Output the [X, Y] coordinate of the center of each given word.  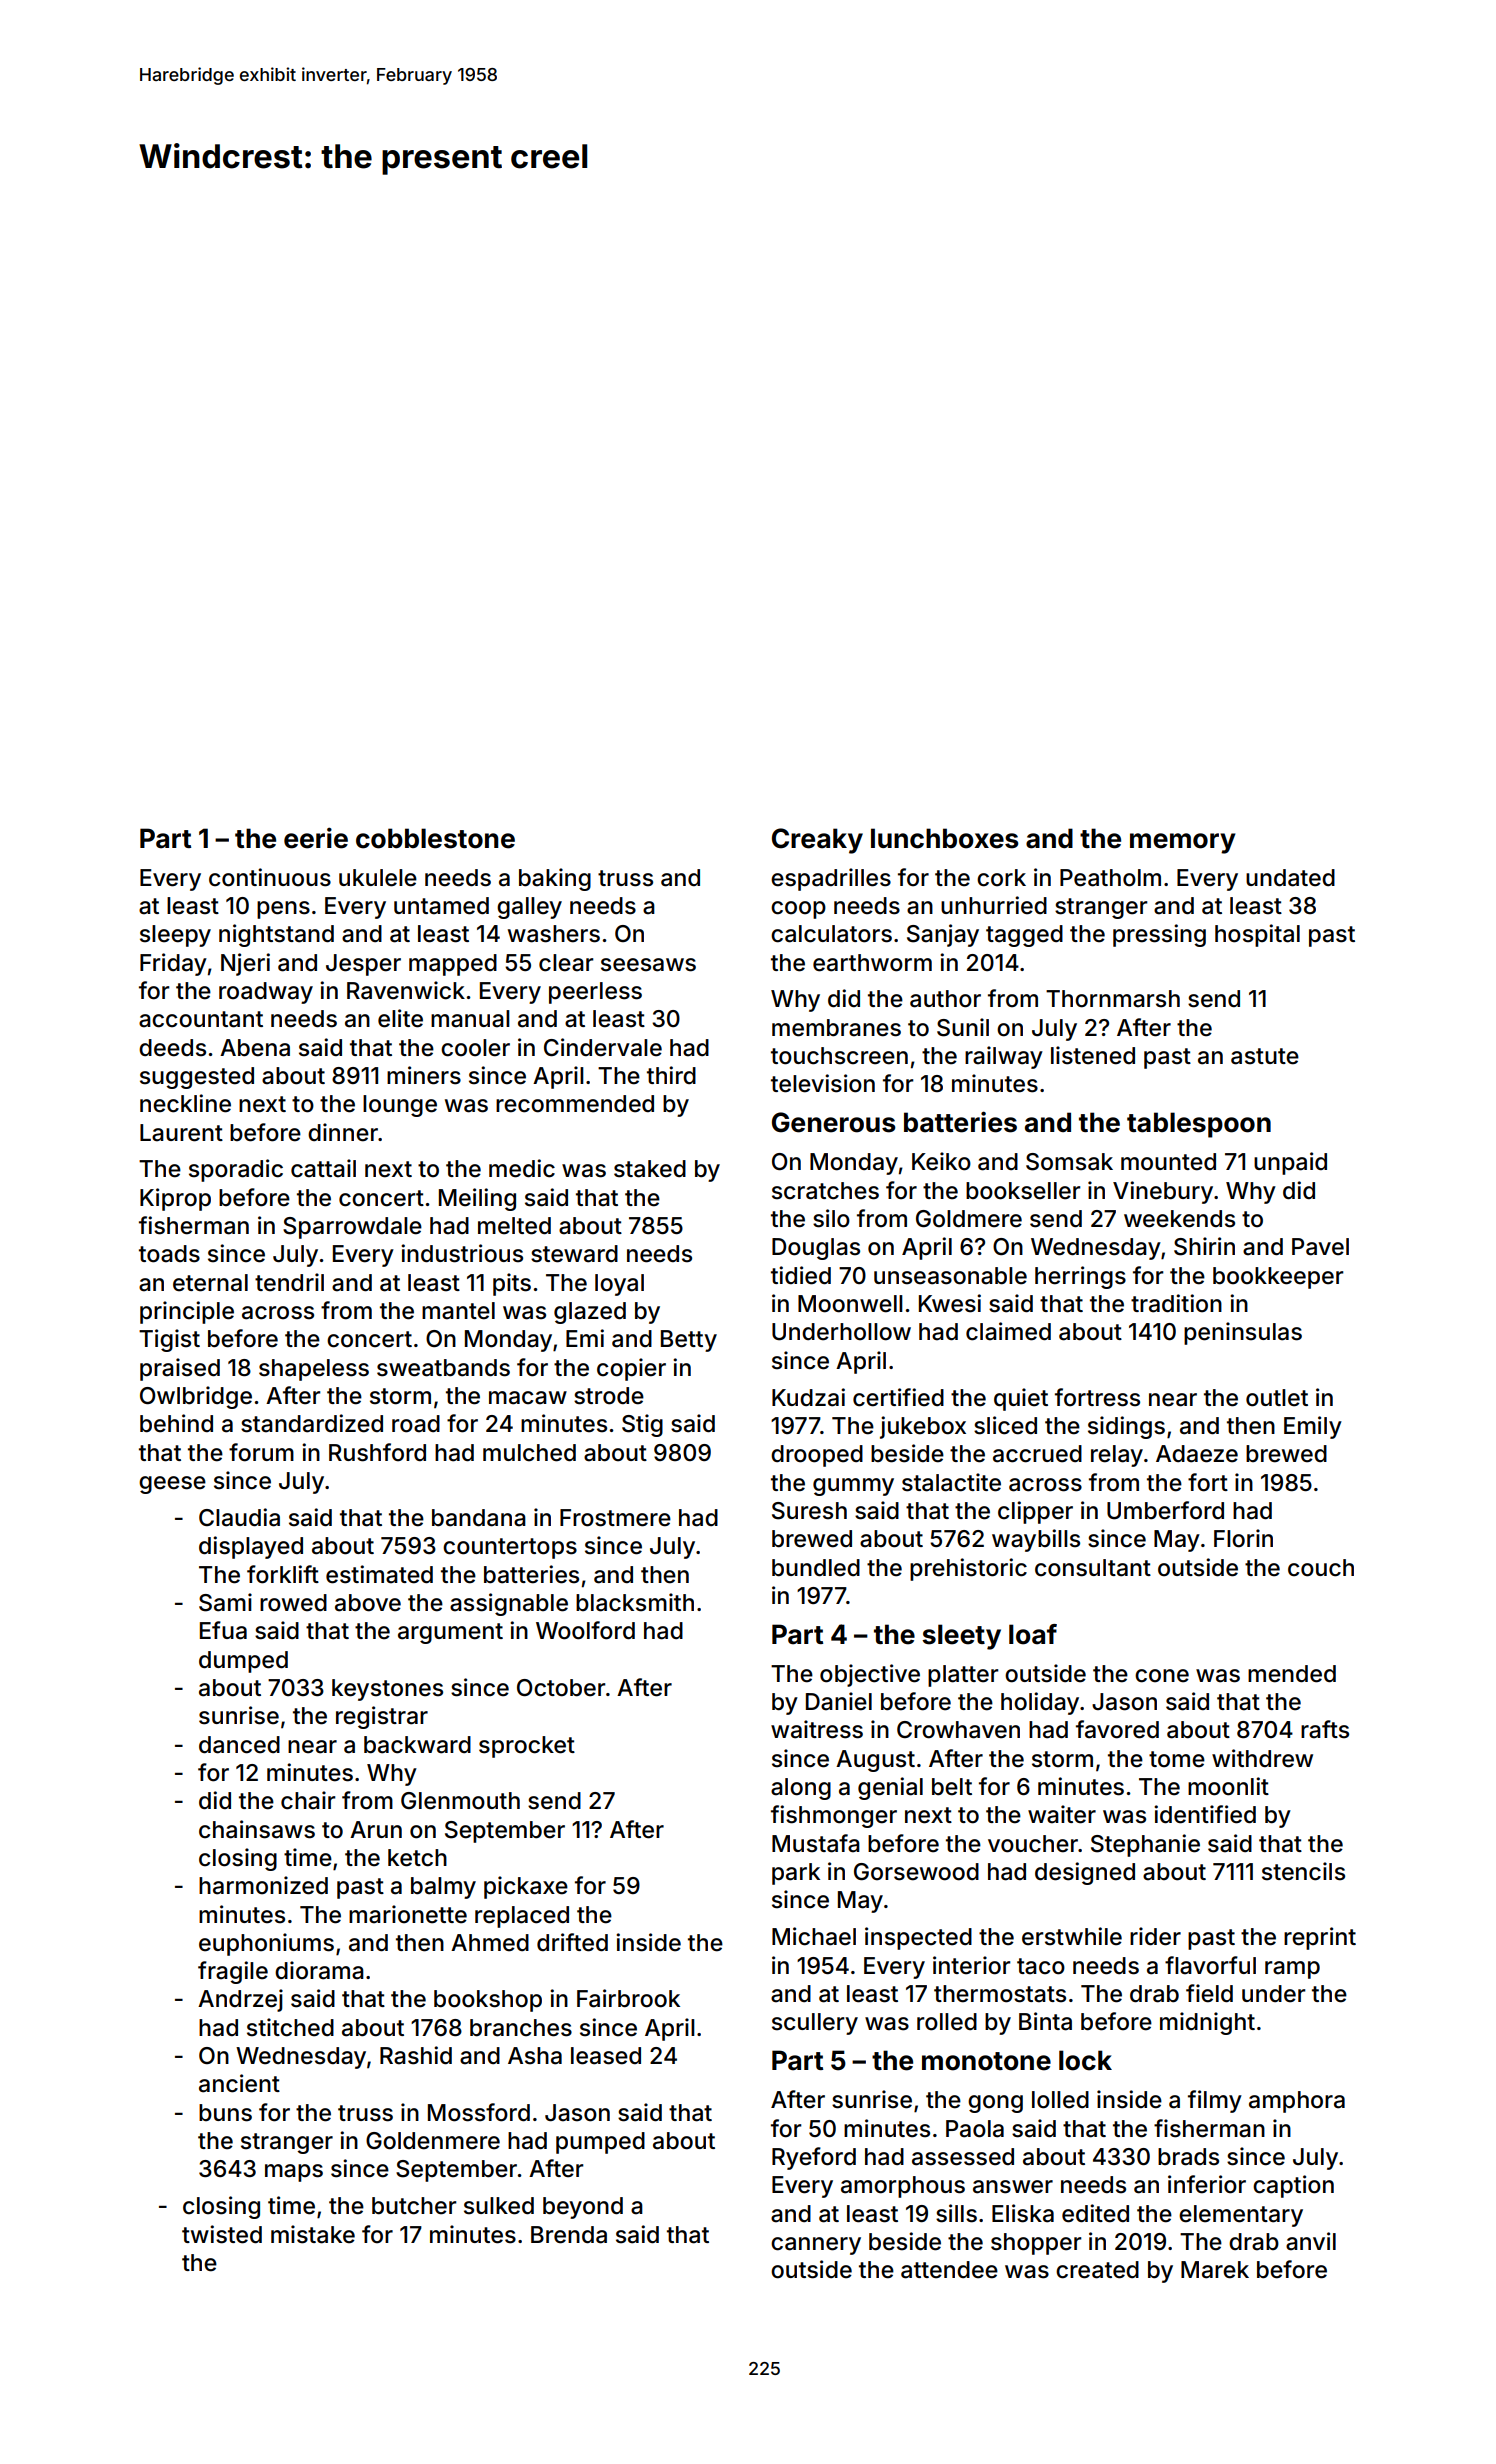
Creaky [817, 841]
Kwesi [950, 1303]
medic [522, 1168]
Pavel [1320, 1247]
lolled [1060, 2100]
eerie [316, 838]
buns [225, 2113]
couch [1321, 1568]
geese [172, 1485]
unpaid [1290, 1163]
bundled [816, 1568]
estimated [379, 1574]
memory [1183, 843]
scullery [815, 2024]
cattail [323, 1168]
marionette [408, 1914]
